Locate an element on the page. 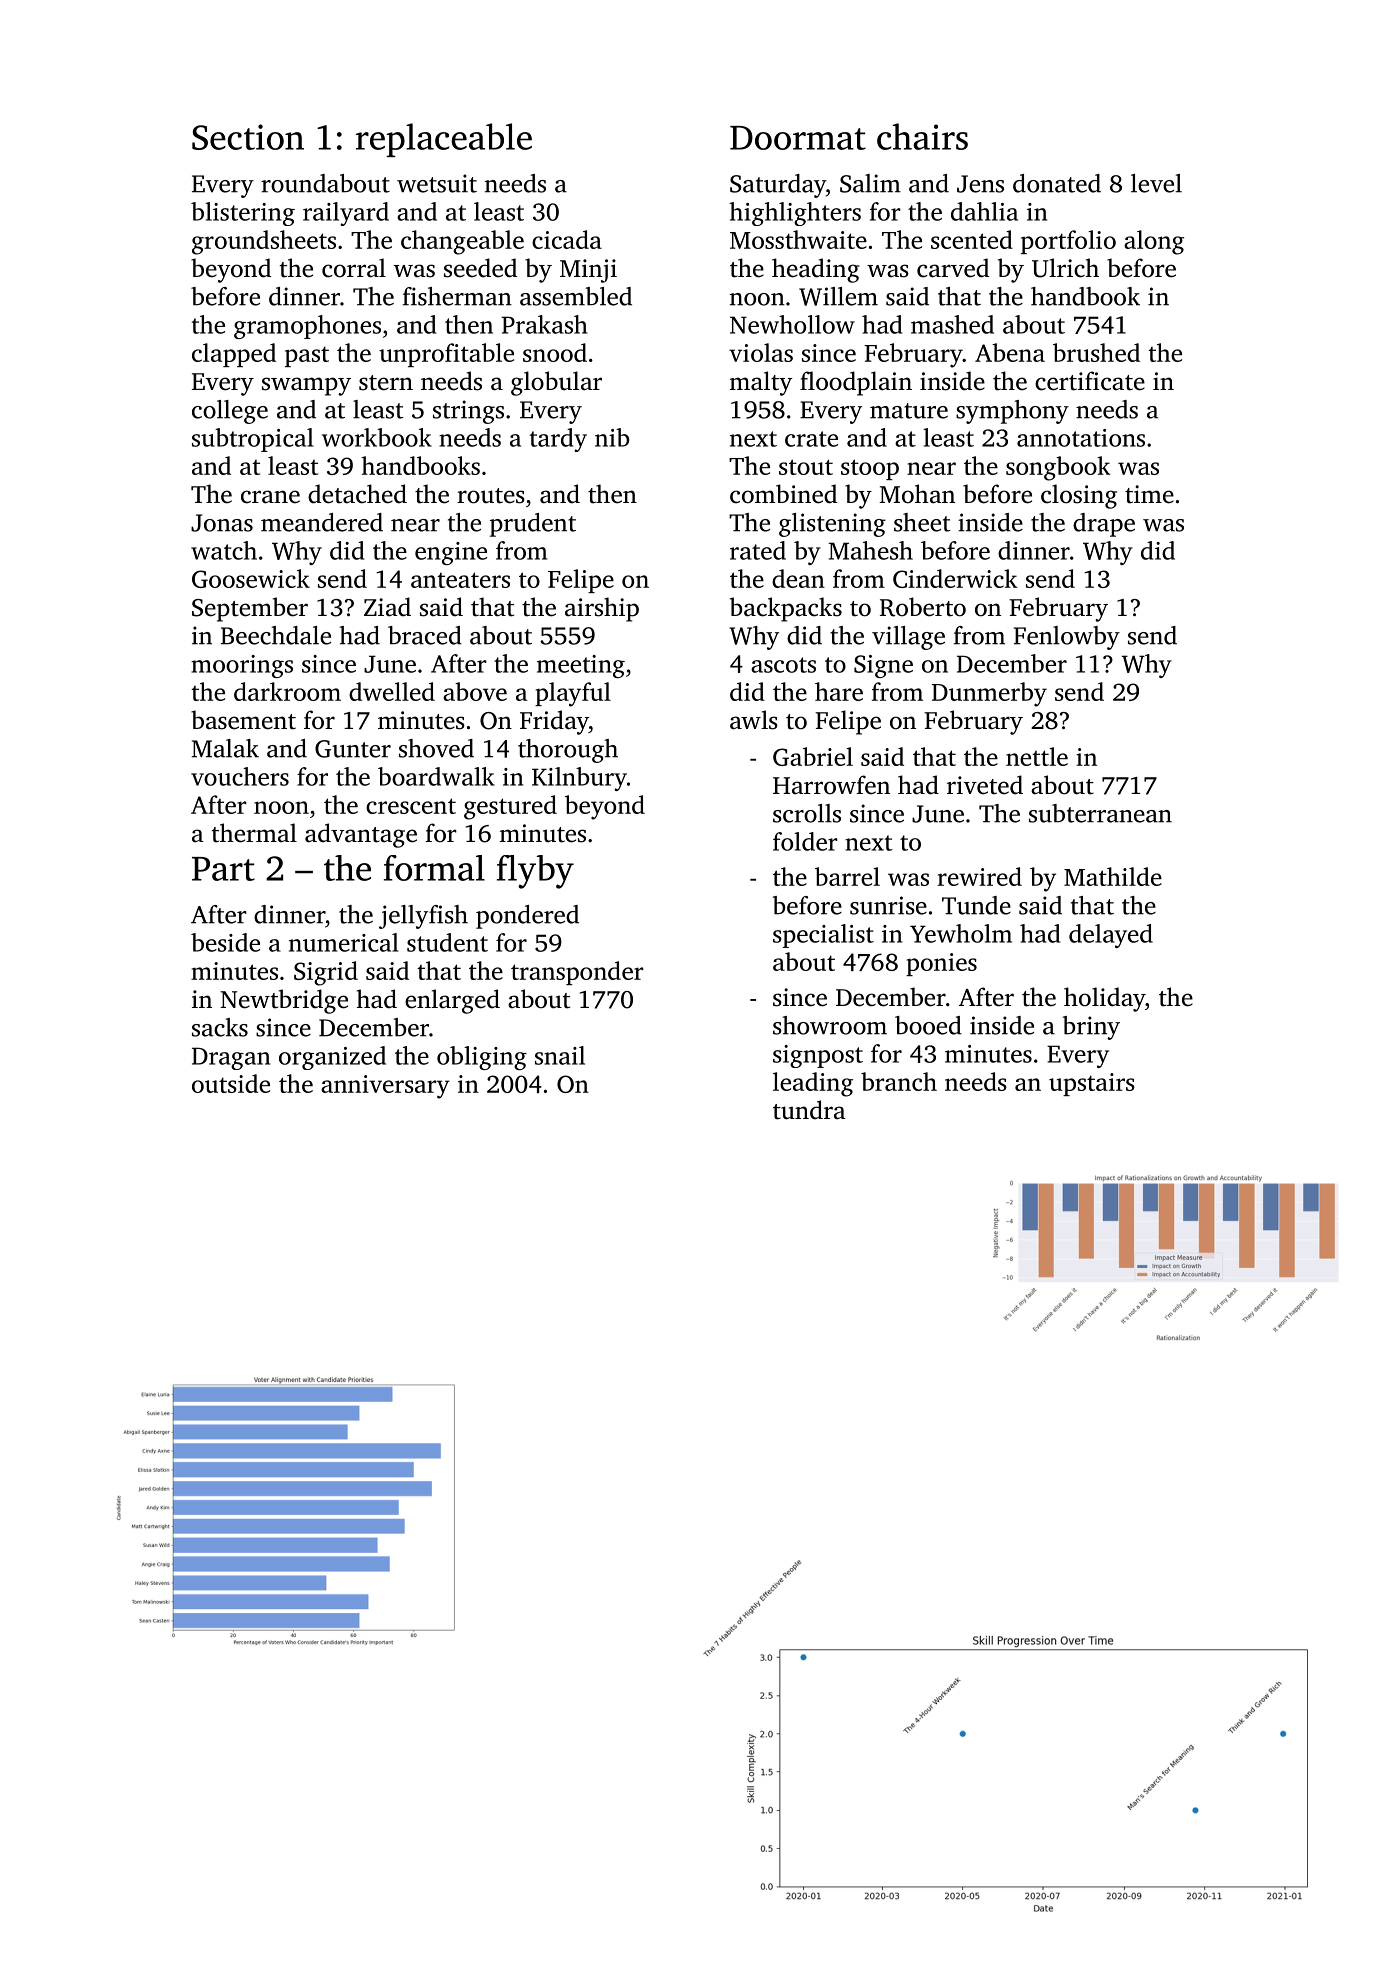 The height and width of the page is (1969, 1386). replaceable is located at coordinates (444, 140).
